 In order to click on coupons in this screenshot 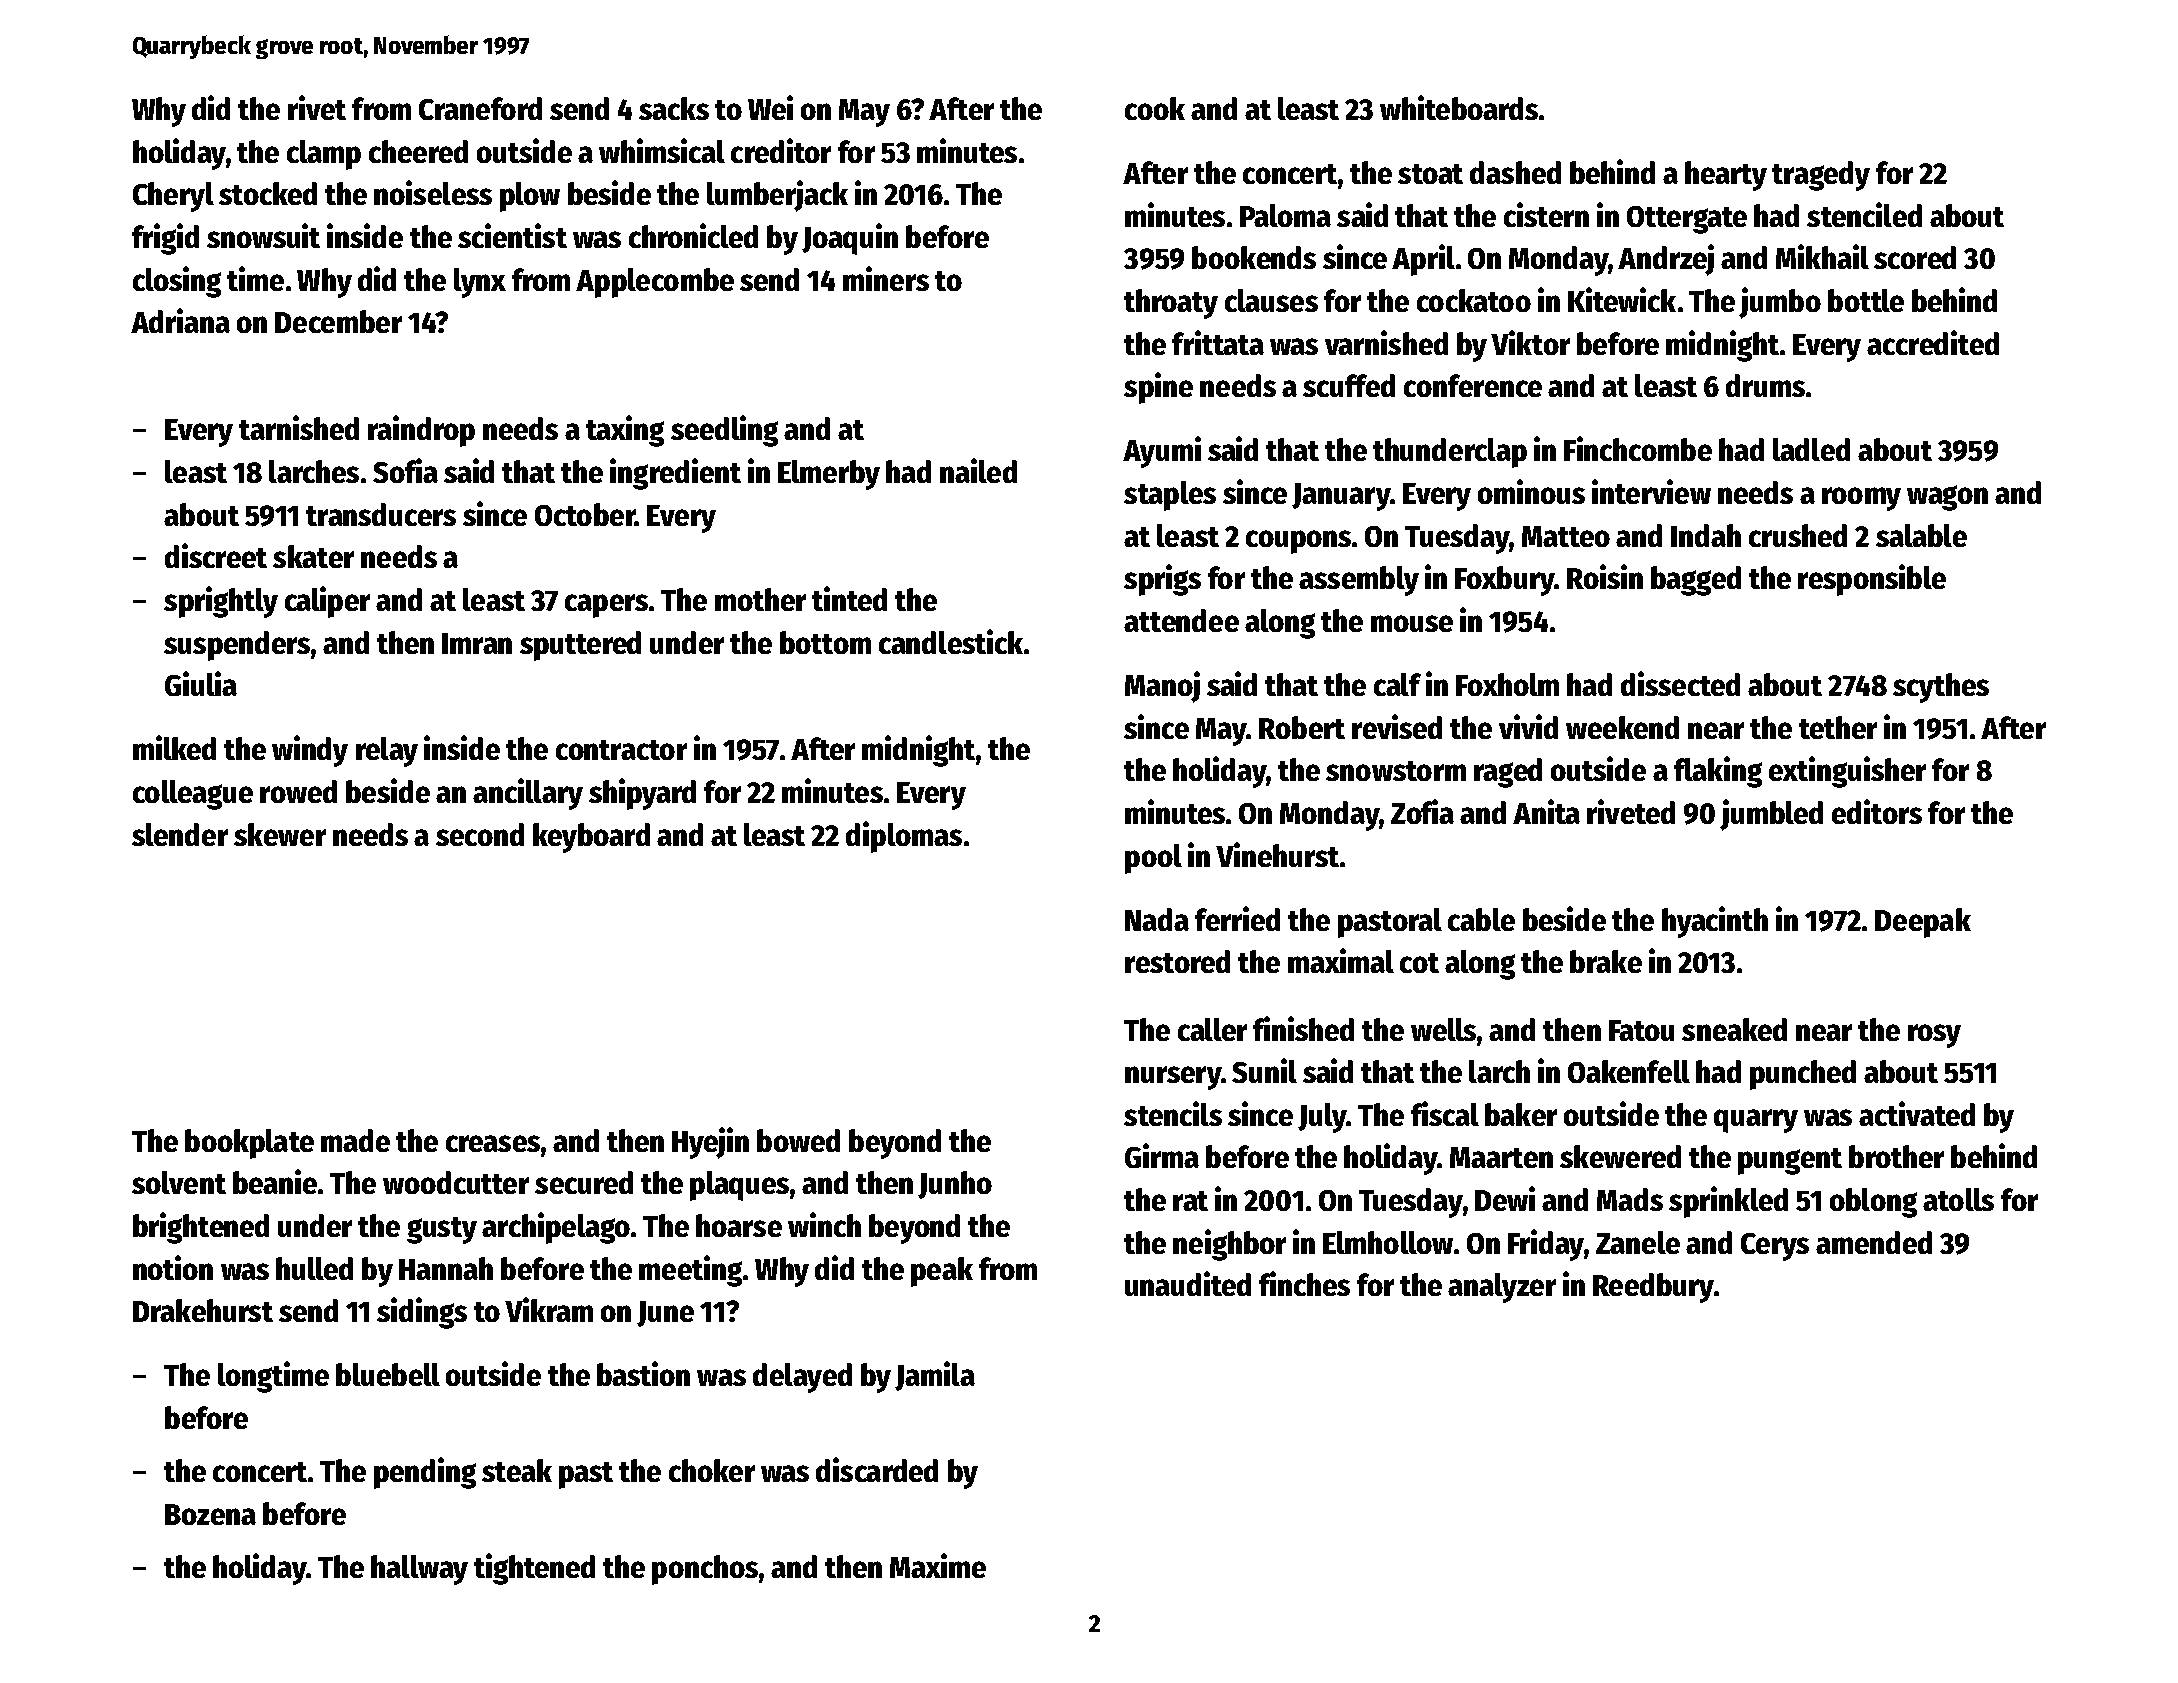, I will do `click(1298, 542)`.
